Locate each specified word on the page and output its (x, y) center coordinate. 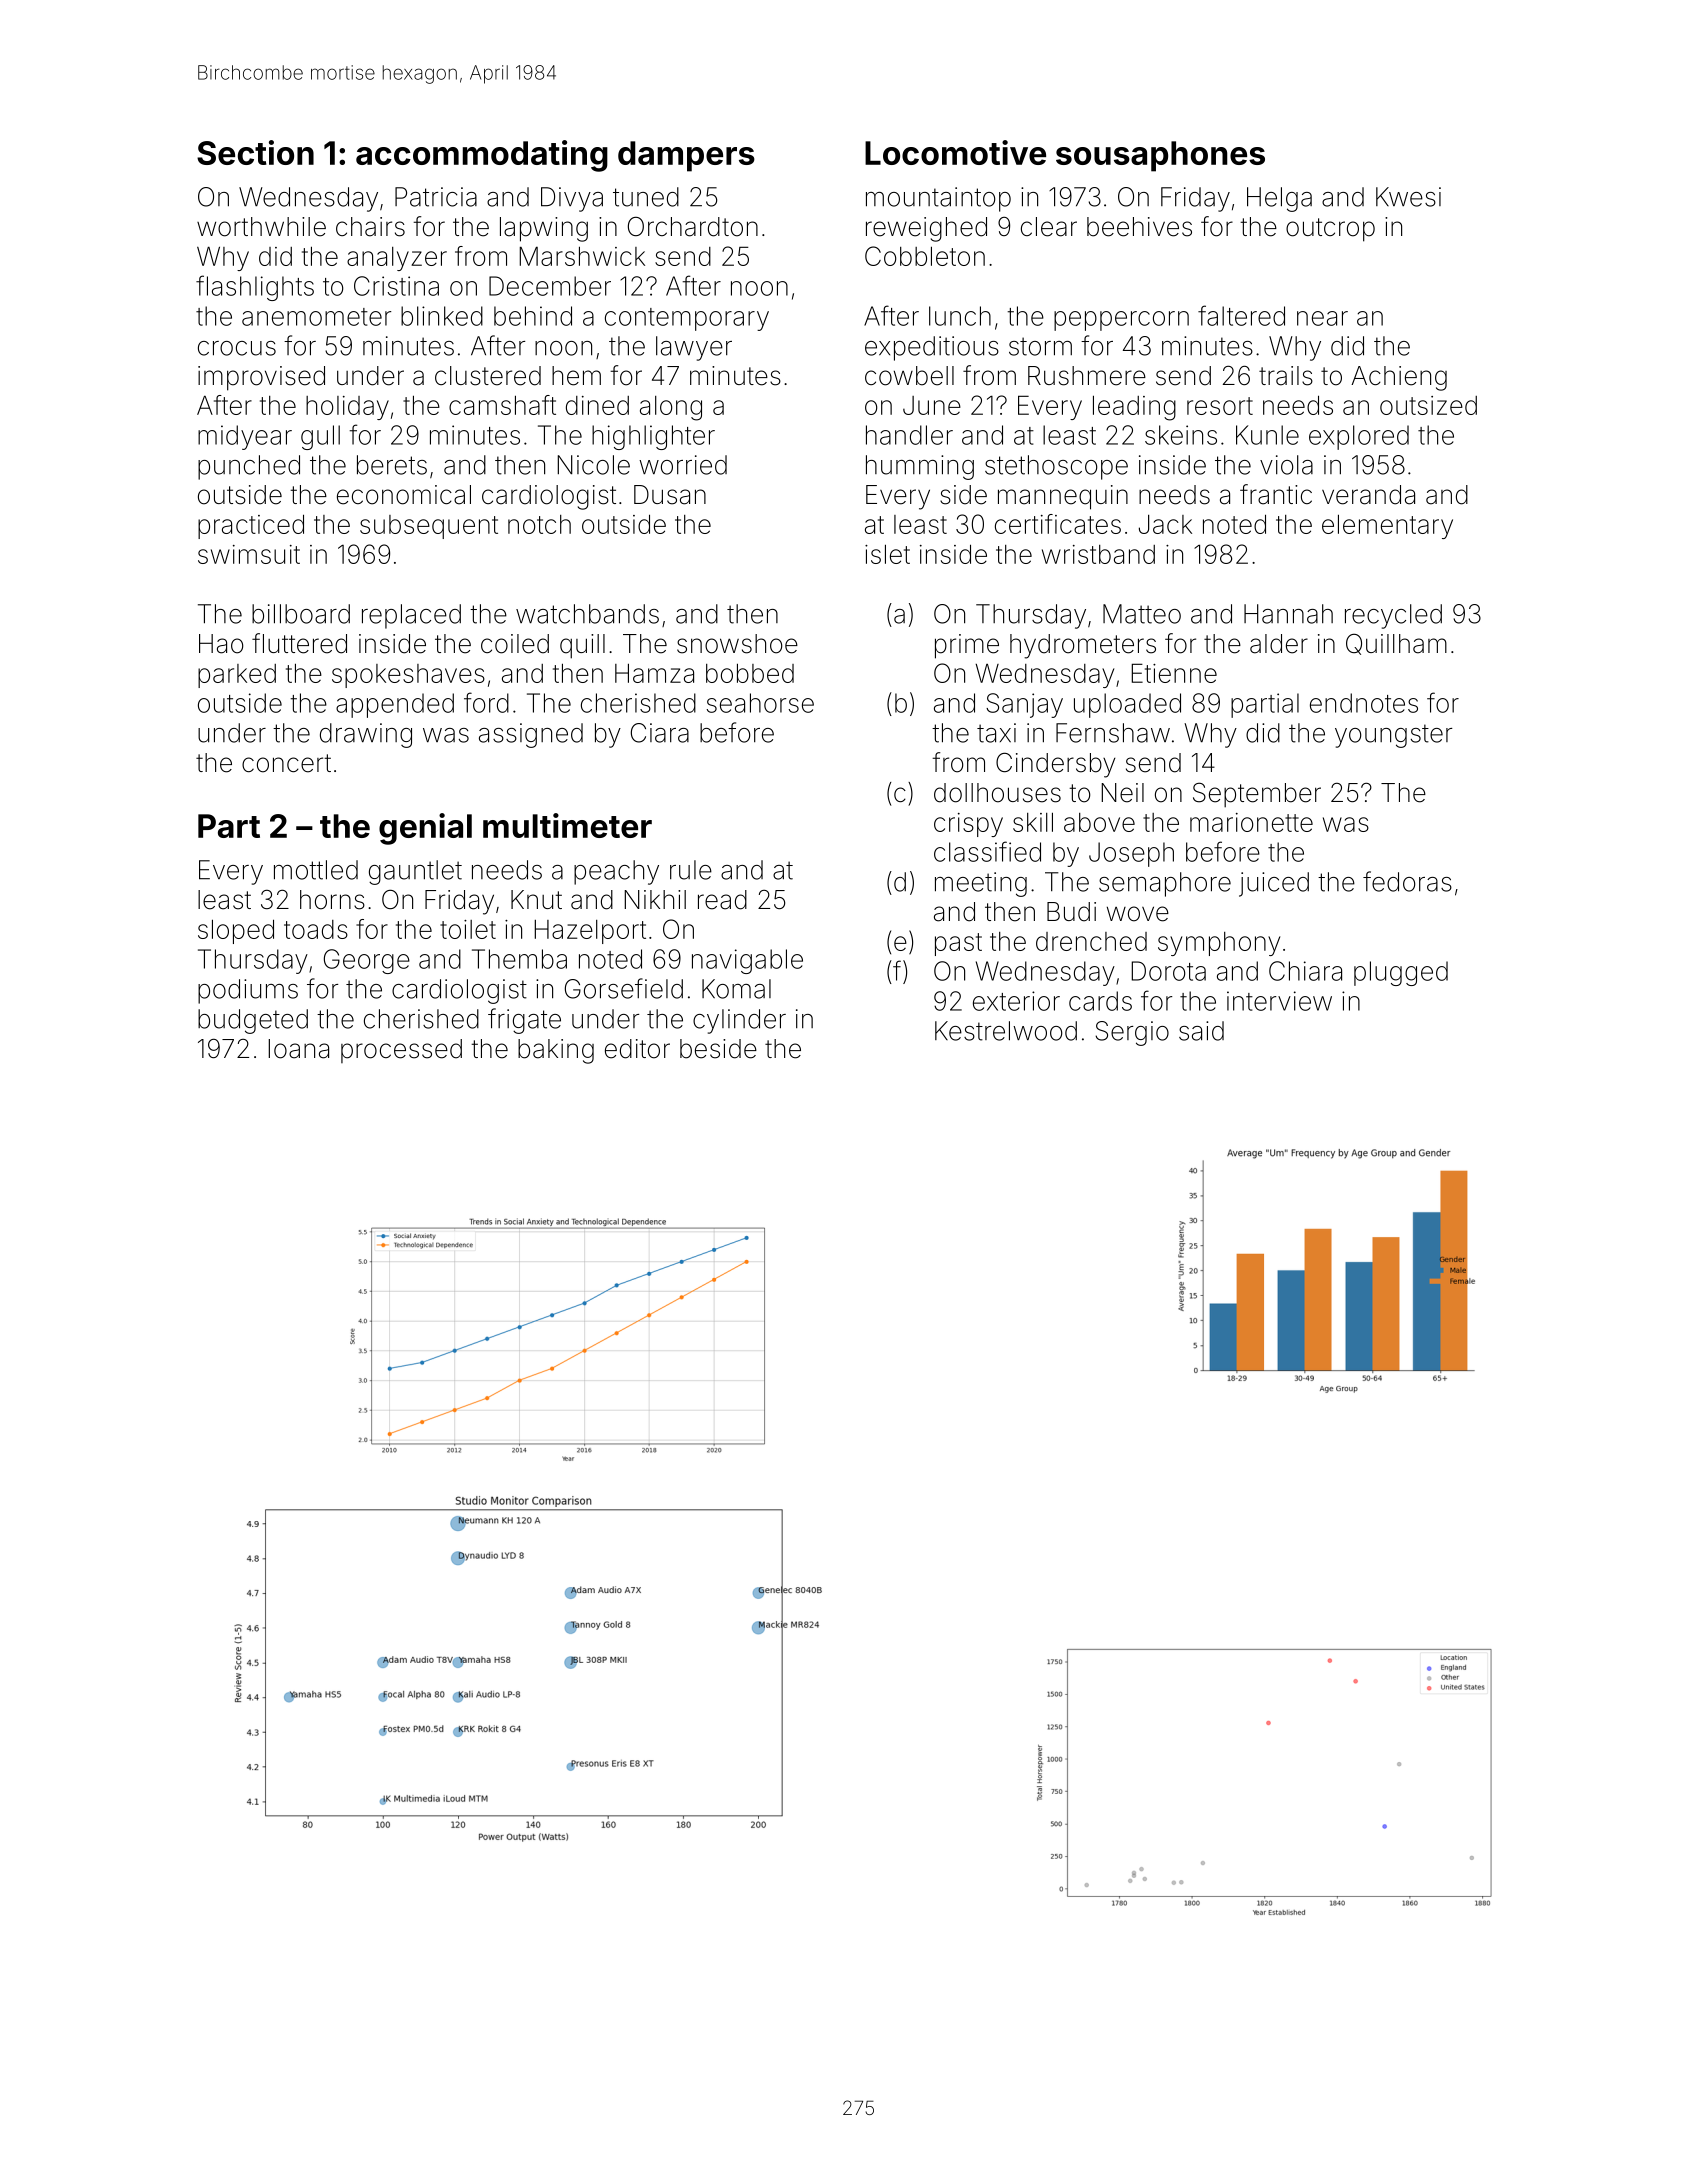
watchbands (587, 614)
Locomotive (955, 152)
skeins (1181, 435)
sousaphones (1160, 156)
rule (691, 870)
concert (286, 763)
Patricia (436, 197)
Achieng (1399, 378)
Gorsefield (624, 988)
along (671, 408)
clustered (488, 376)
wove (1138, 914)
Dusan (670, 495)
